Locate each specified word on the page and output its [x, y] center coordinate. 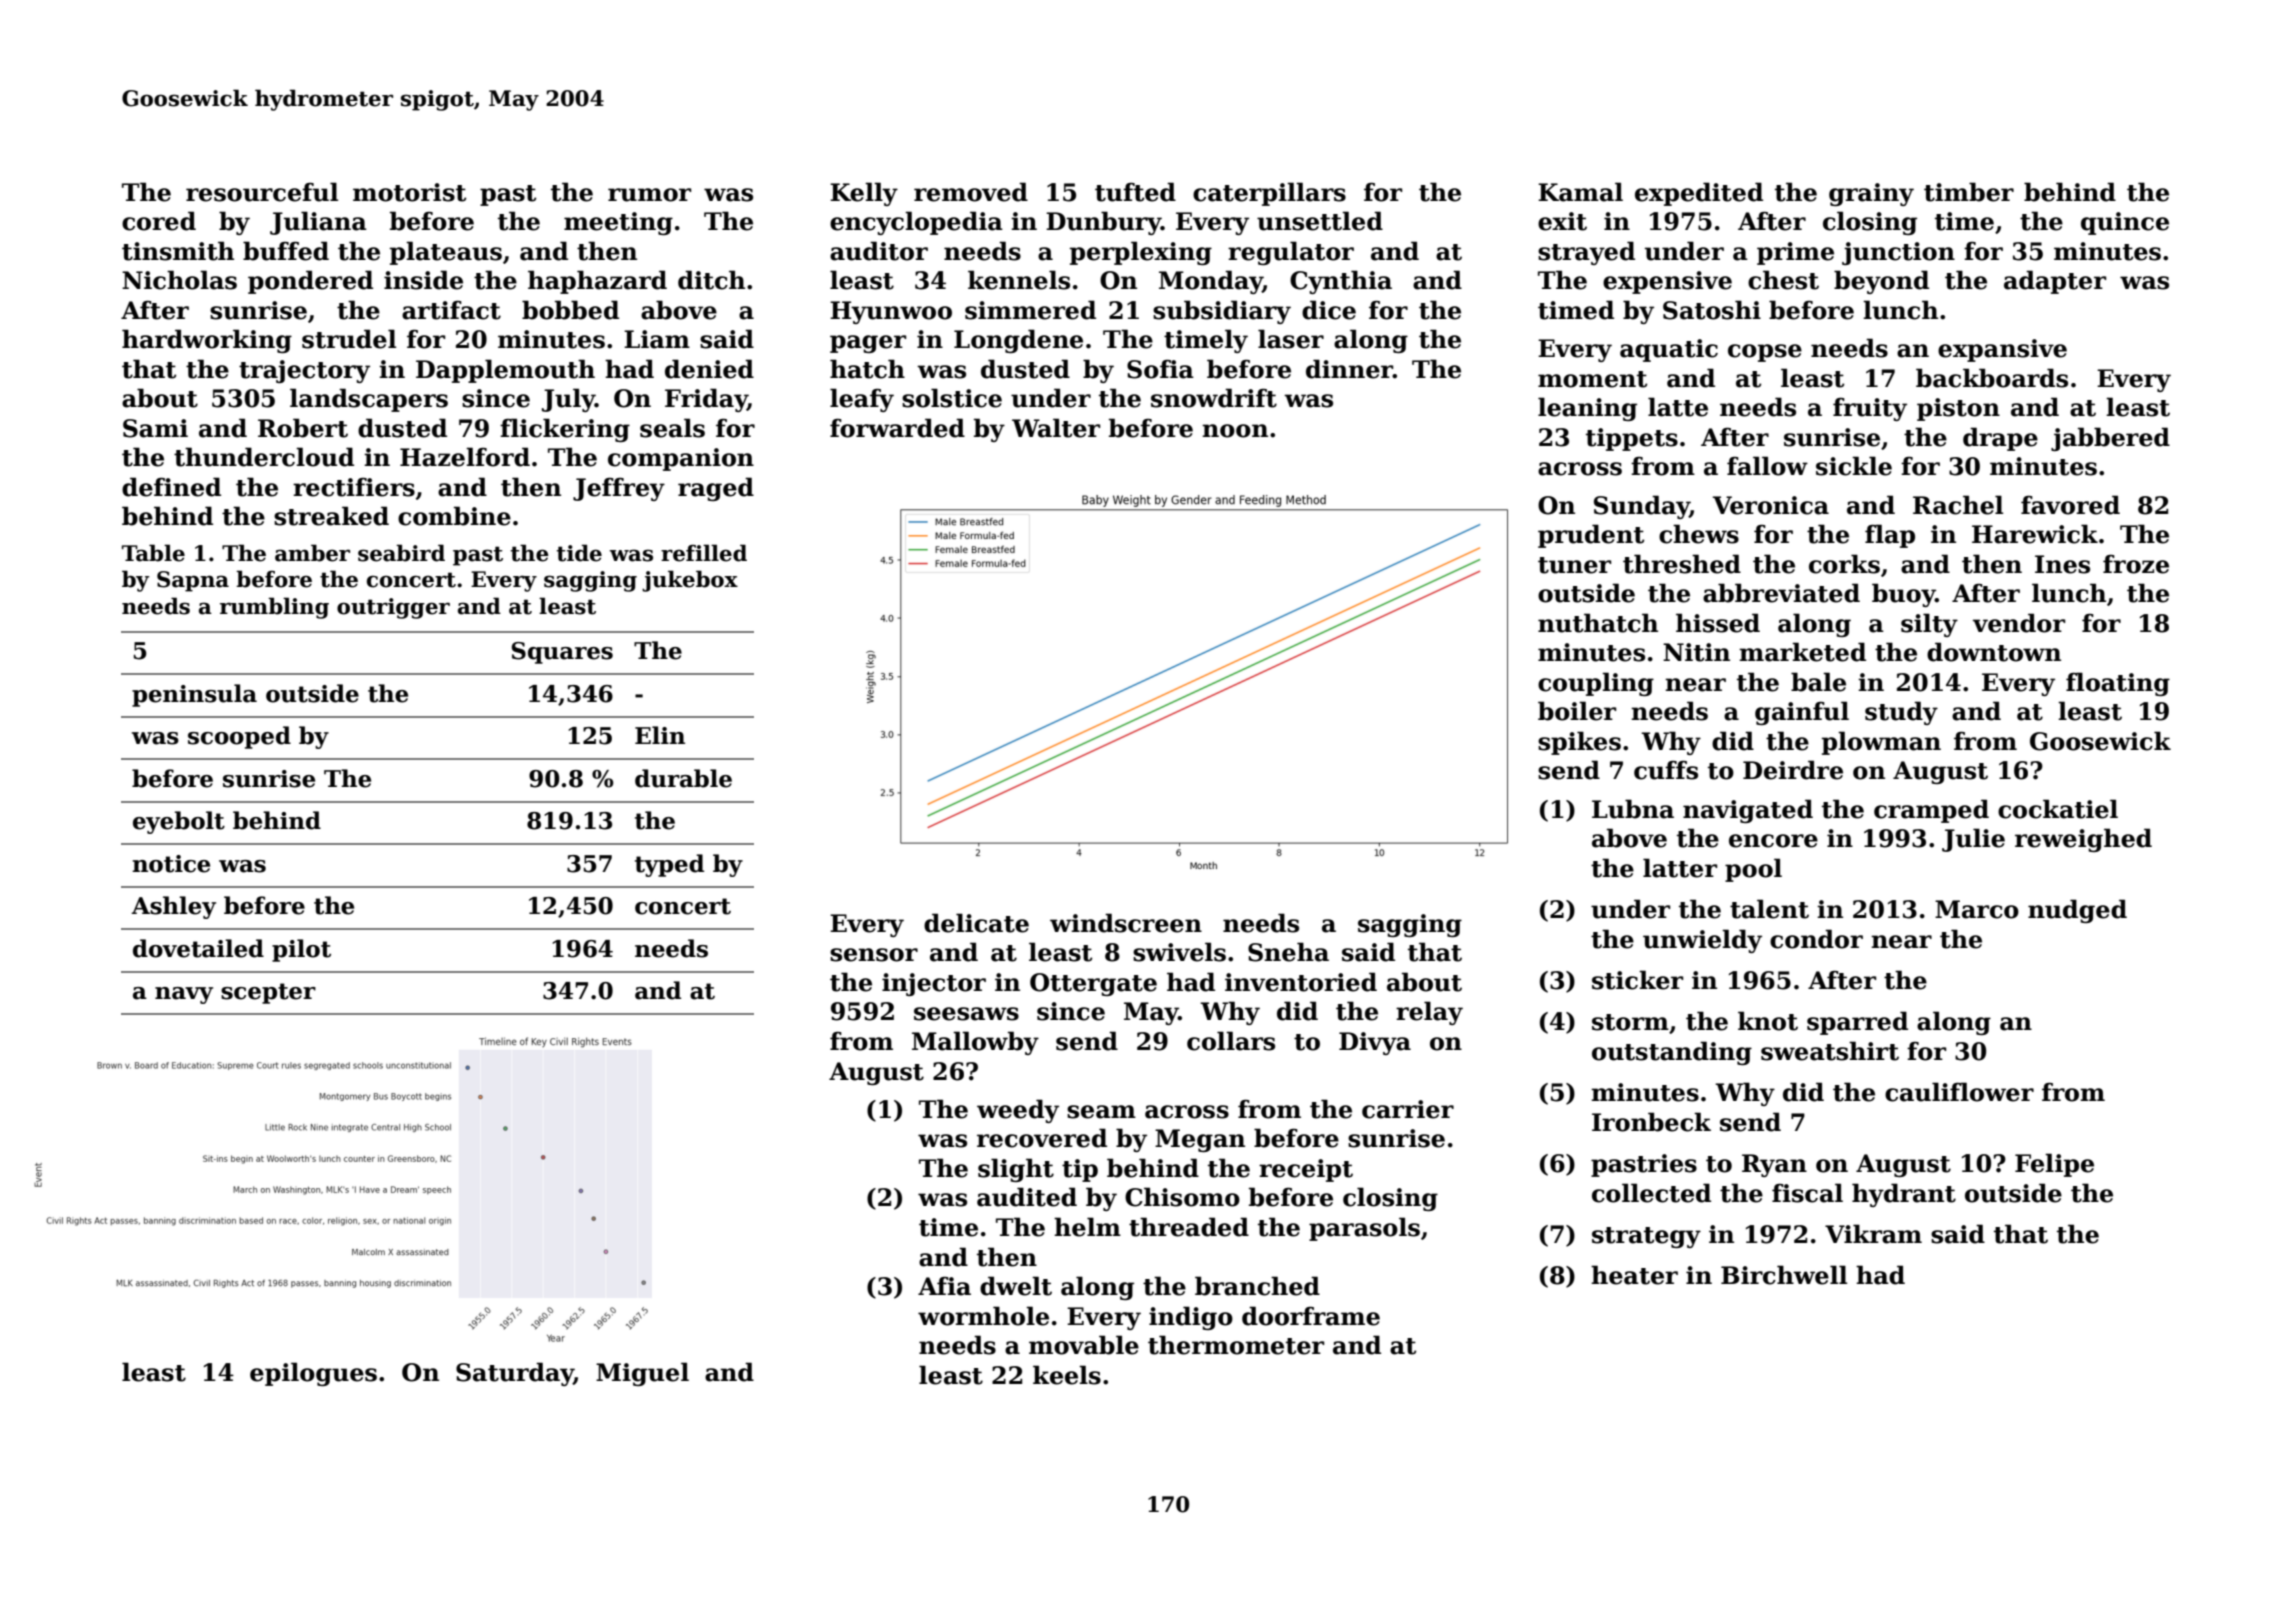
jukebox [690, 581]
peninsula [194, 695]
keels [1067, 1375]
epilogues [313, 1374]
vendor [2019, 623]
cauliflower [1959, 1092]
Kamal [1580, 192]
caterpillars [1269, 194]
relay [1429, 1013]
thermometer [1236, 1345]
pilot [301, 950]
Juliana [318, 223]
